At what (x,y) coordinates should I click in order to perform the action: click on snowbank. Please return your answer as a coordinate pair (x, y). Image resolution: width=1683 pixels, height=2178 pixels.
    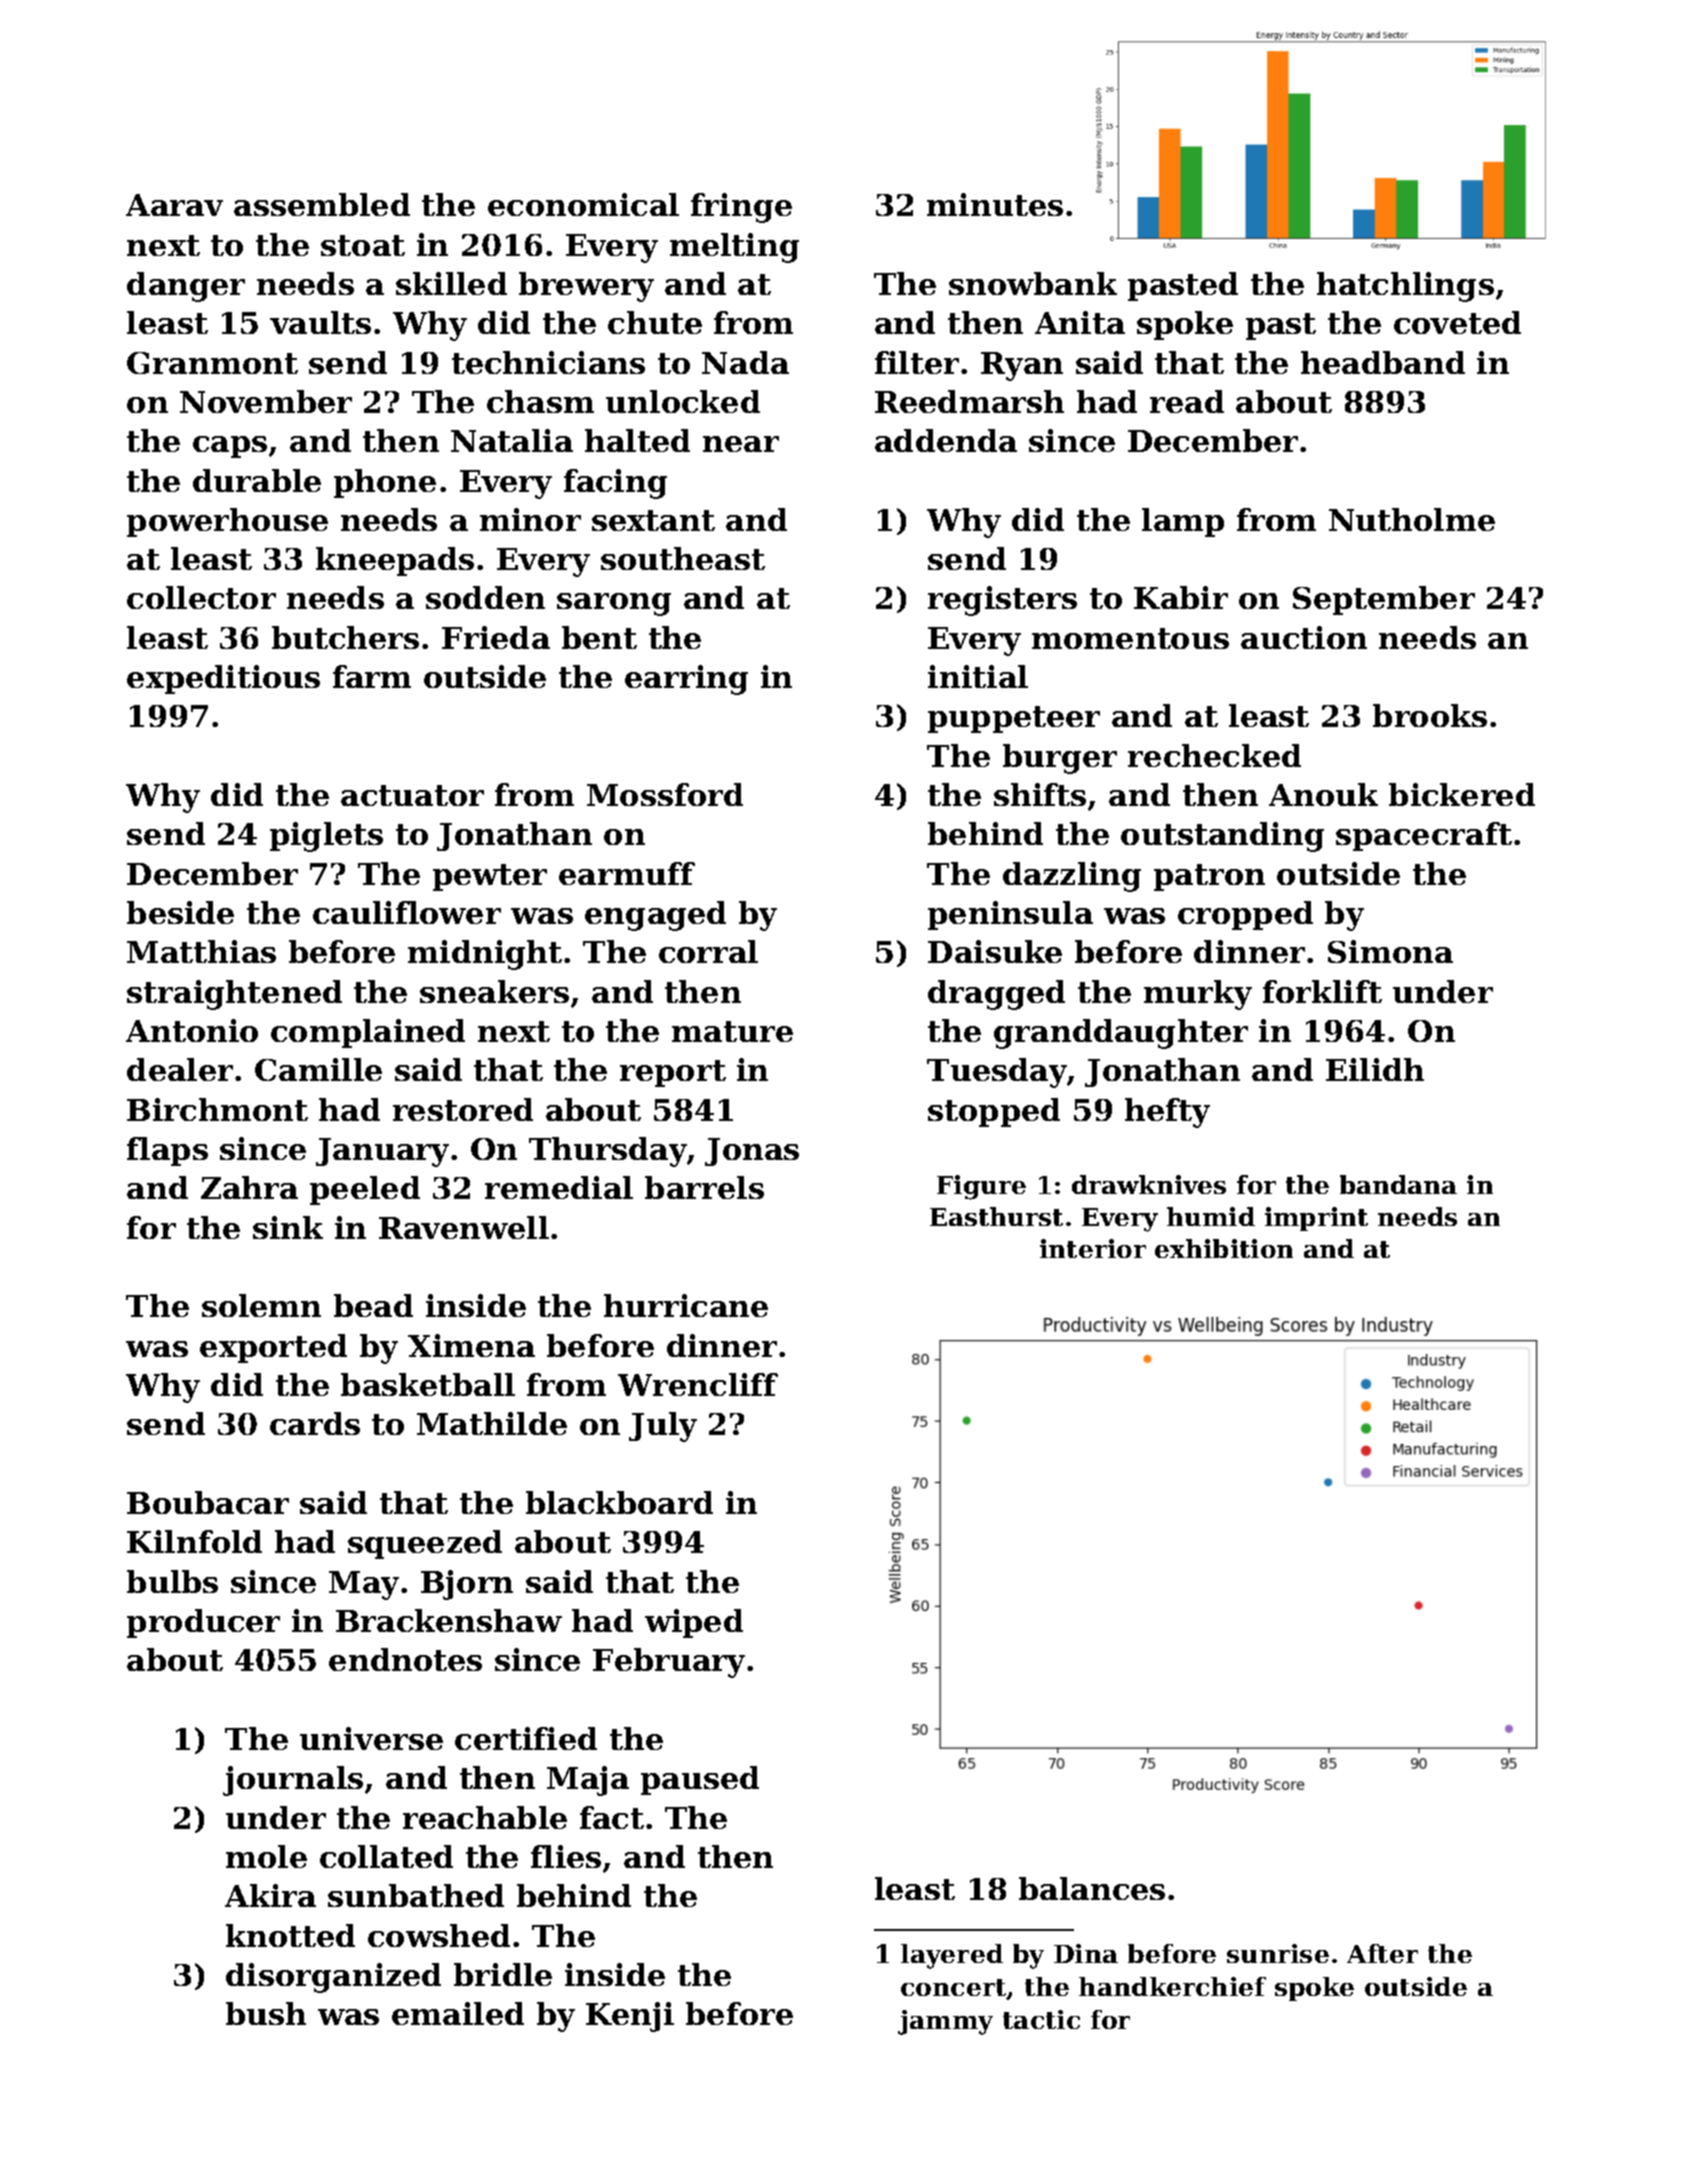
    Looking at the image, I should click on (1033, 283).
